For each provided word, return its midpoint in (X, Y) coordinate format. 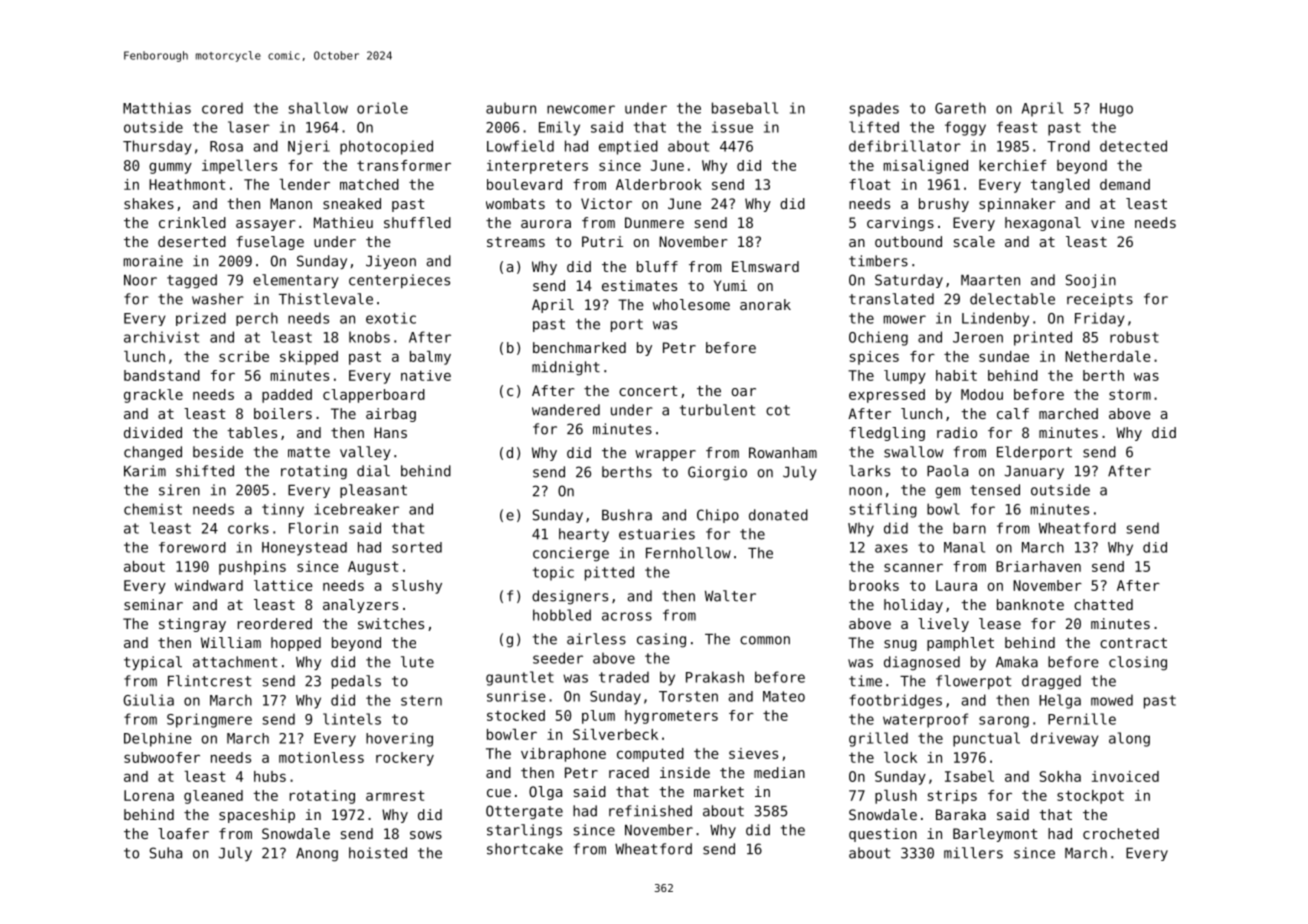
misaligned (926, 167)
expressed (887, 396)
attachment (235, 662)
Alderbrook (659, 184)
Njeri (309, 147)
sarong (1004, 722)
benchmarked (579, 347)
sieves (753, 753)
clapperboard (374, 396)
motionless (321, 757)
